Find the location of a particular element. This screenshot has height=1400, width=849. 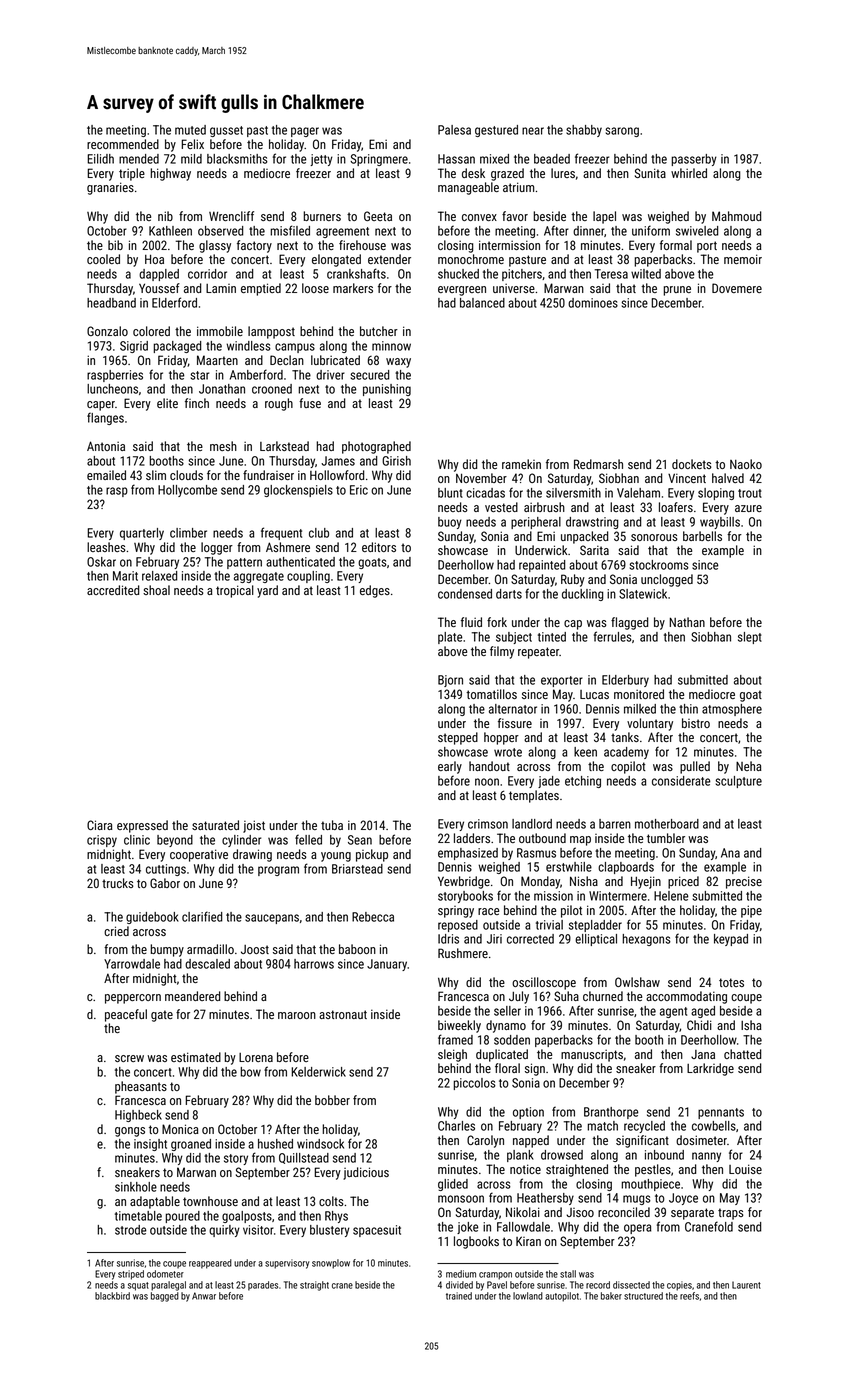

traps is located at coordinates (731, 1214).
